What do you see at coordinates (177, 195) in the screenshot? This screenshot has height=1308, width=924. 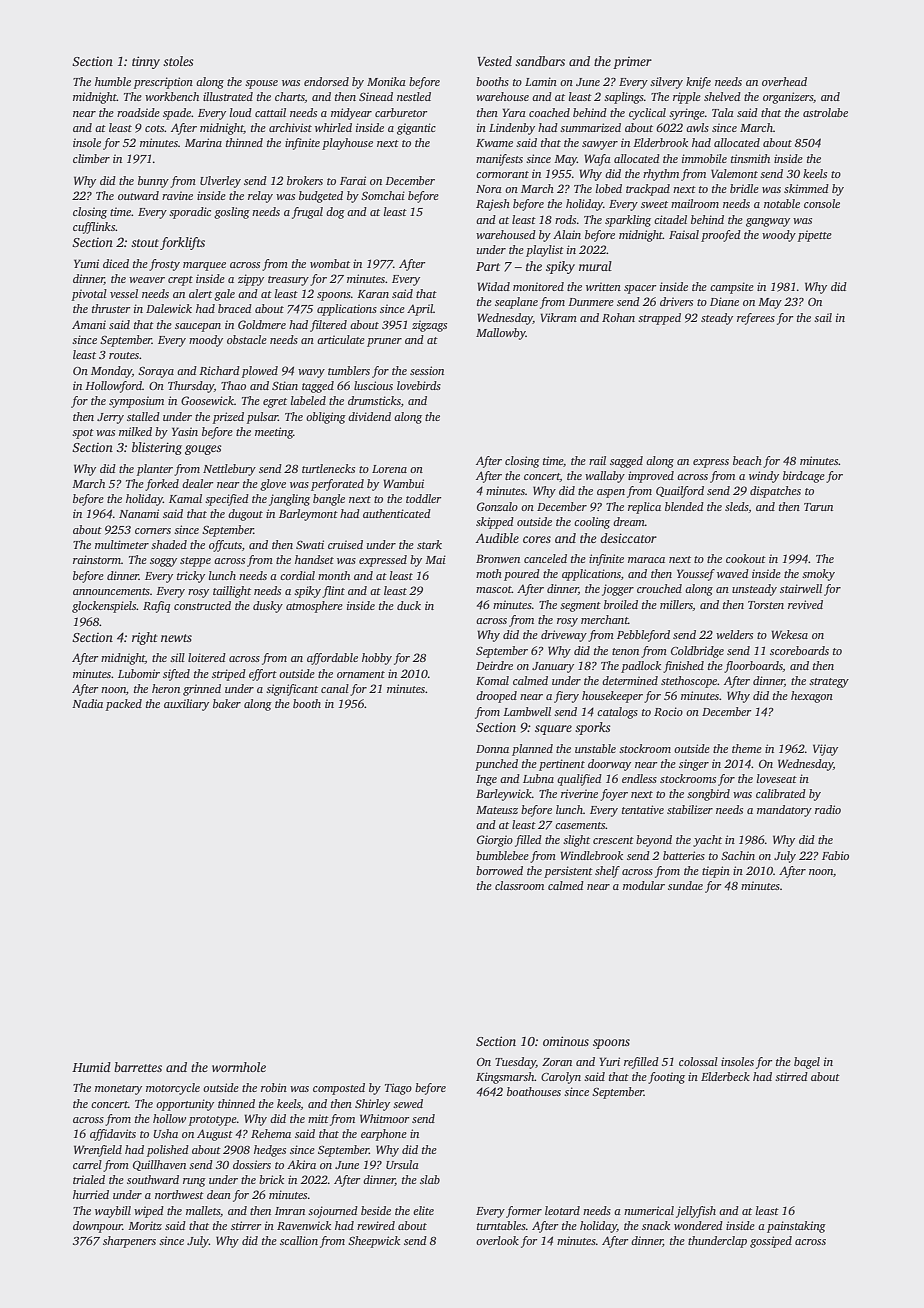 I see `ravine` at bounding box center [177, 195].
